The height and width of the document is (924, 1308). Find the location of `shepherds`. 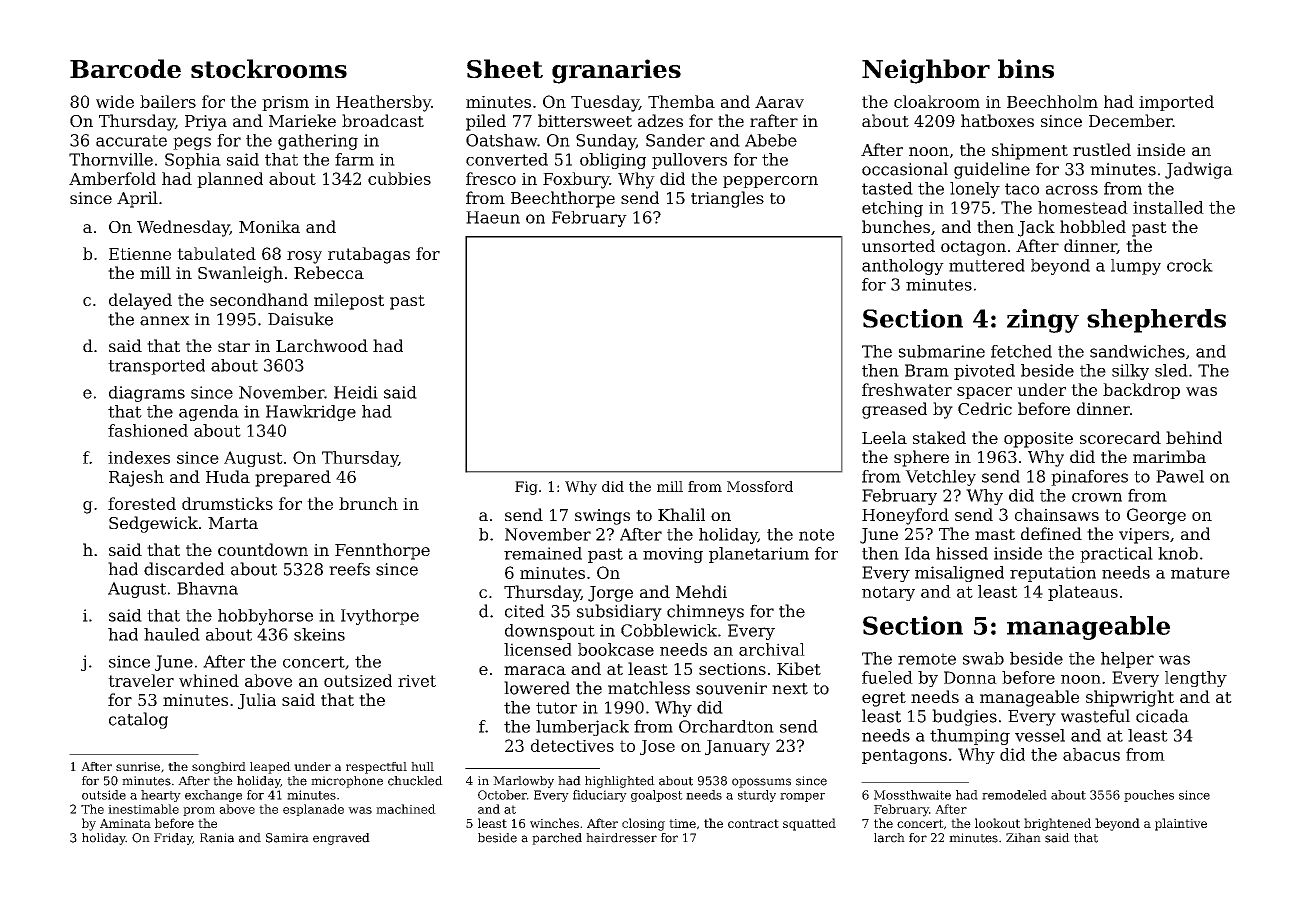

shepherds is located at coordinates (1156, 321).
